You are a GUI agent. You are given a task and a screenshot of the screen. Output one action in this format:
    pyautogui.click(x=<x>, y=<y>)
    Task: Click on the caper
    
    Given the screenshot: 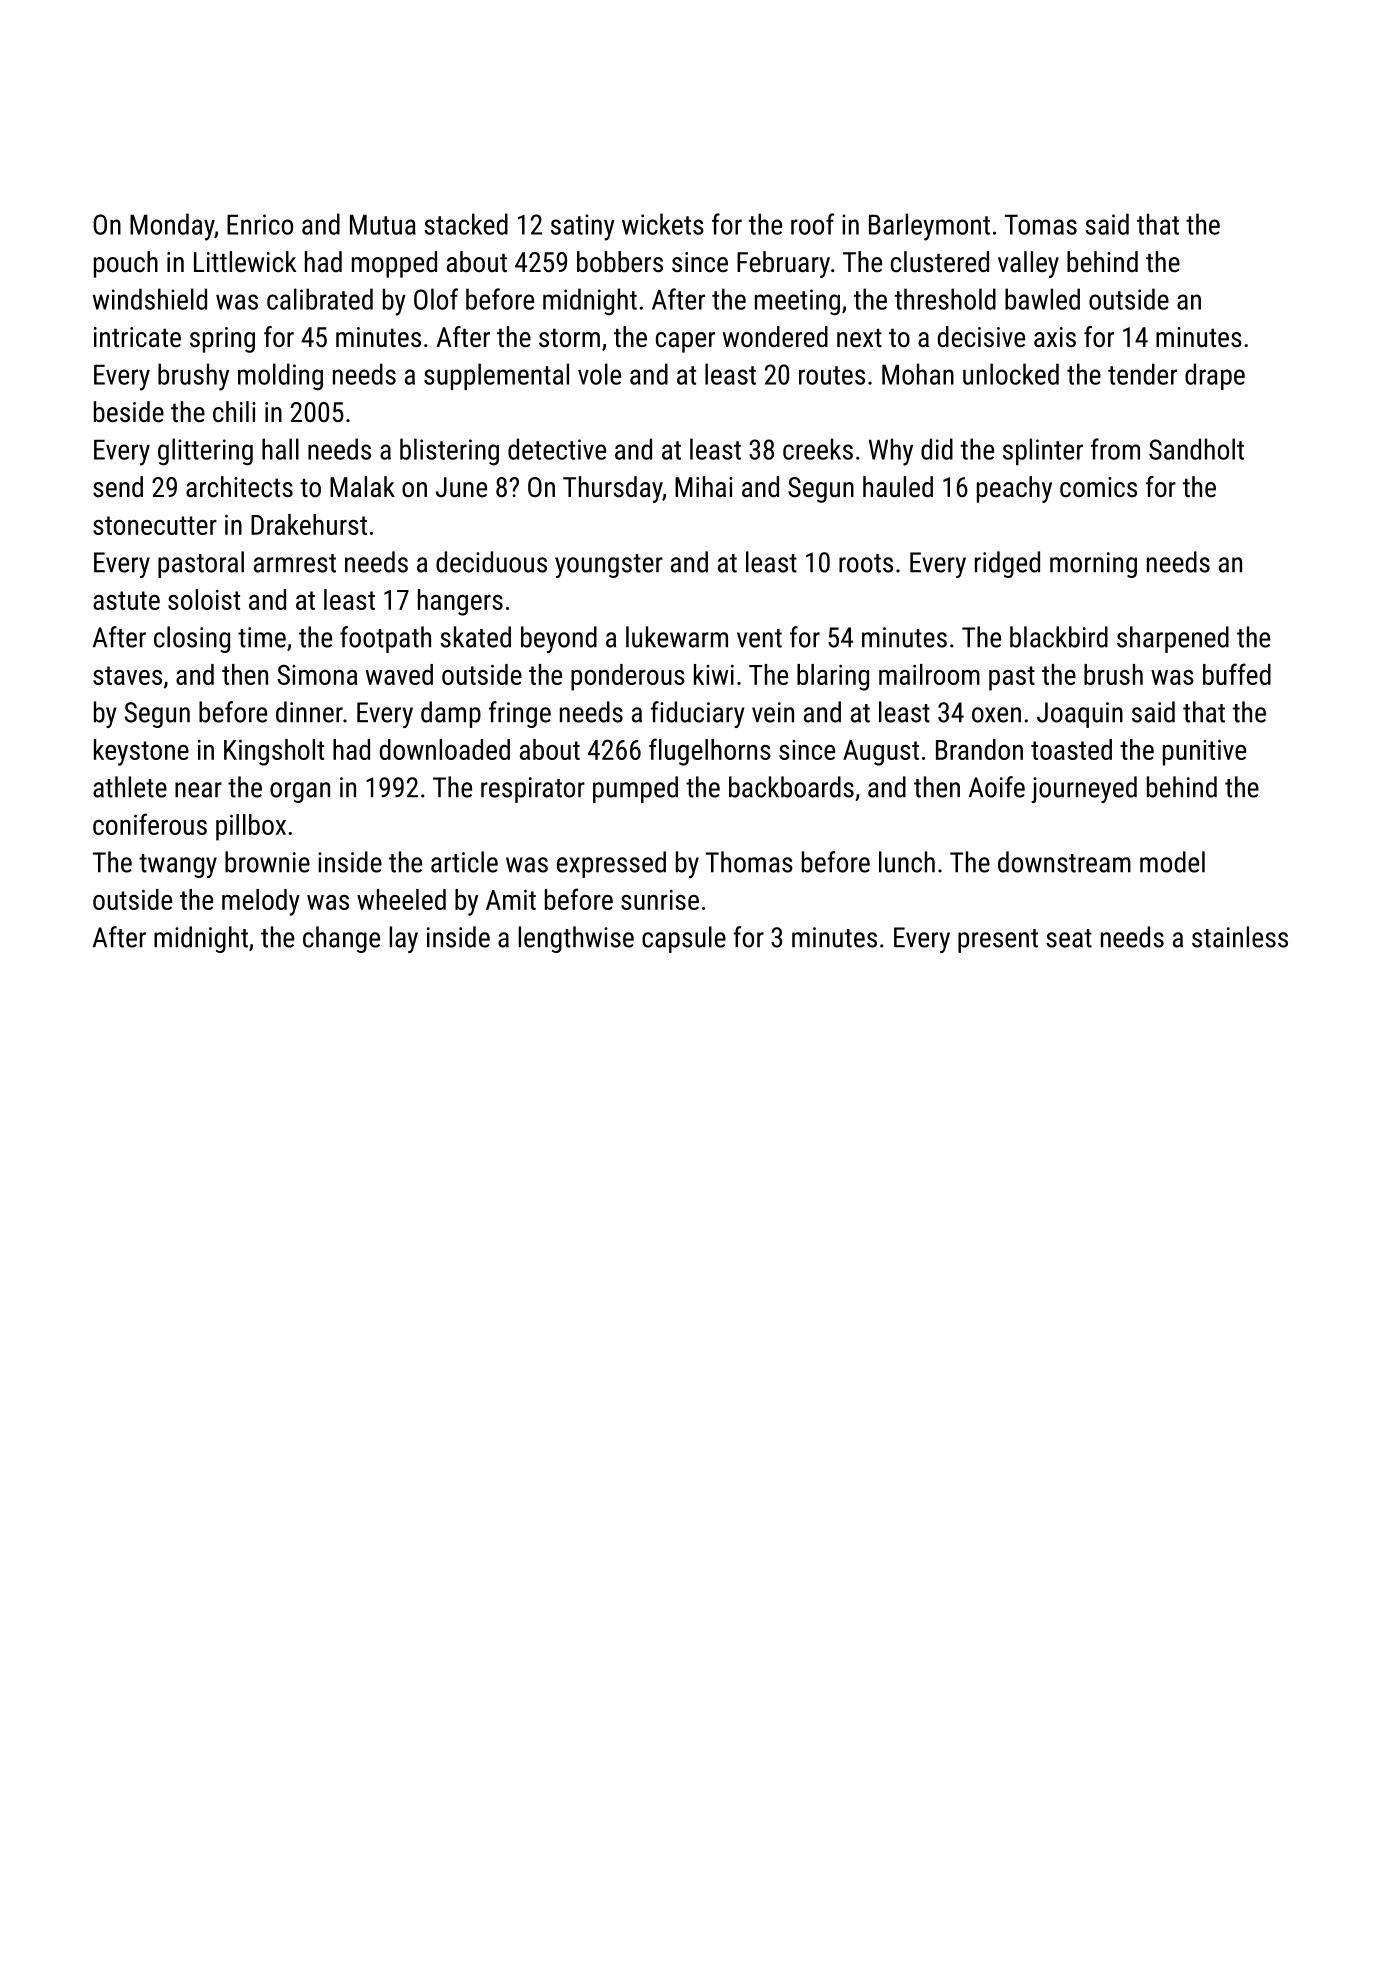 What is the action you would take?
    pyautogui.click(x=685, y=342)
